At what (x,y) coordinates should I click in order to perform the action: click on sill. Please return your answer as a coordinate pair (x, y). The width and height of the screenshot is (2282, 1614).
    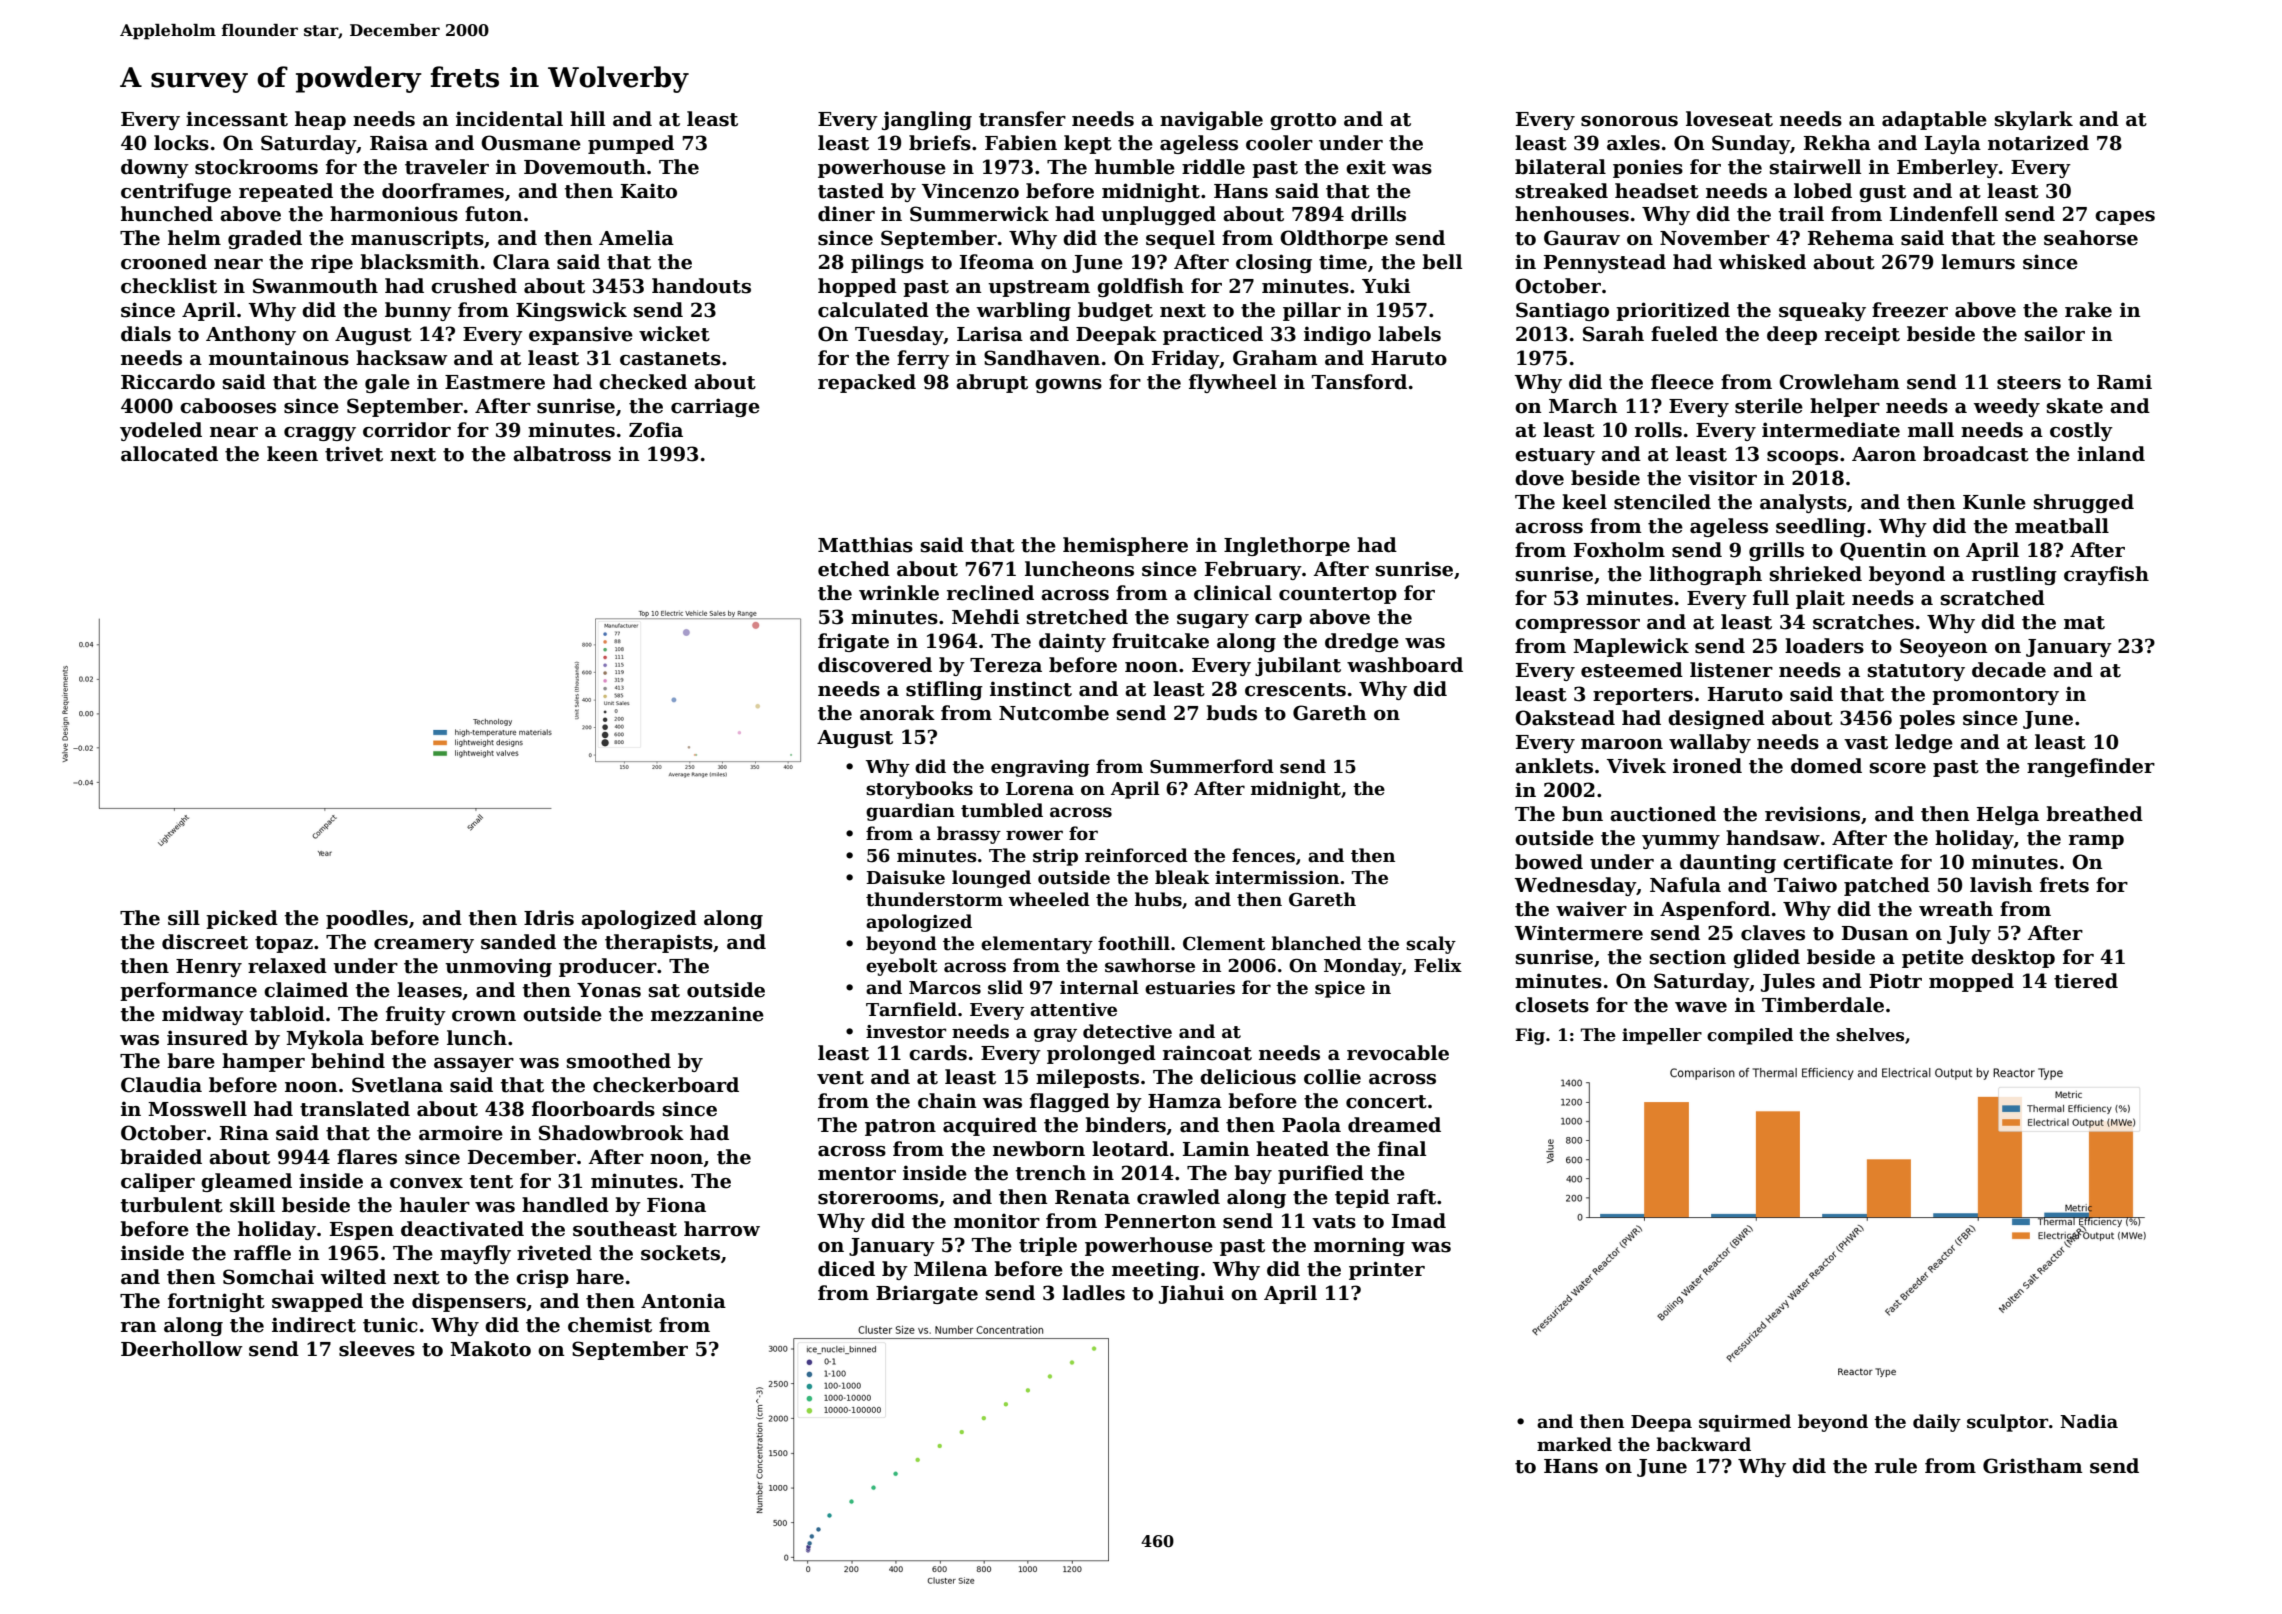
    Looking at the image, I should click on (184, 918).
